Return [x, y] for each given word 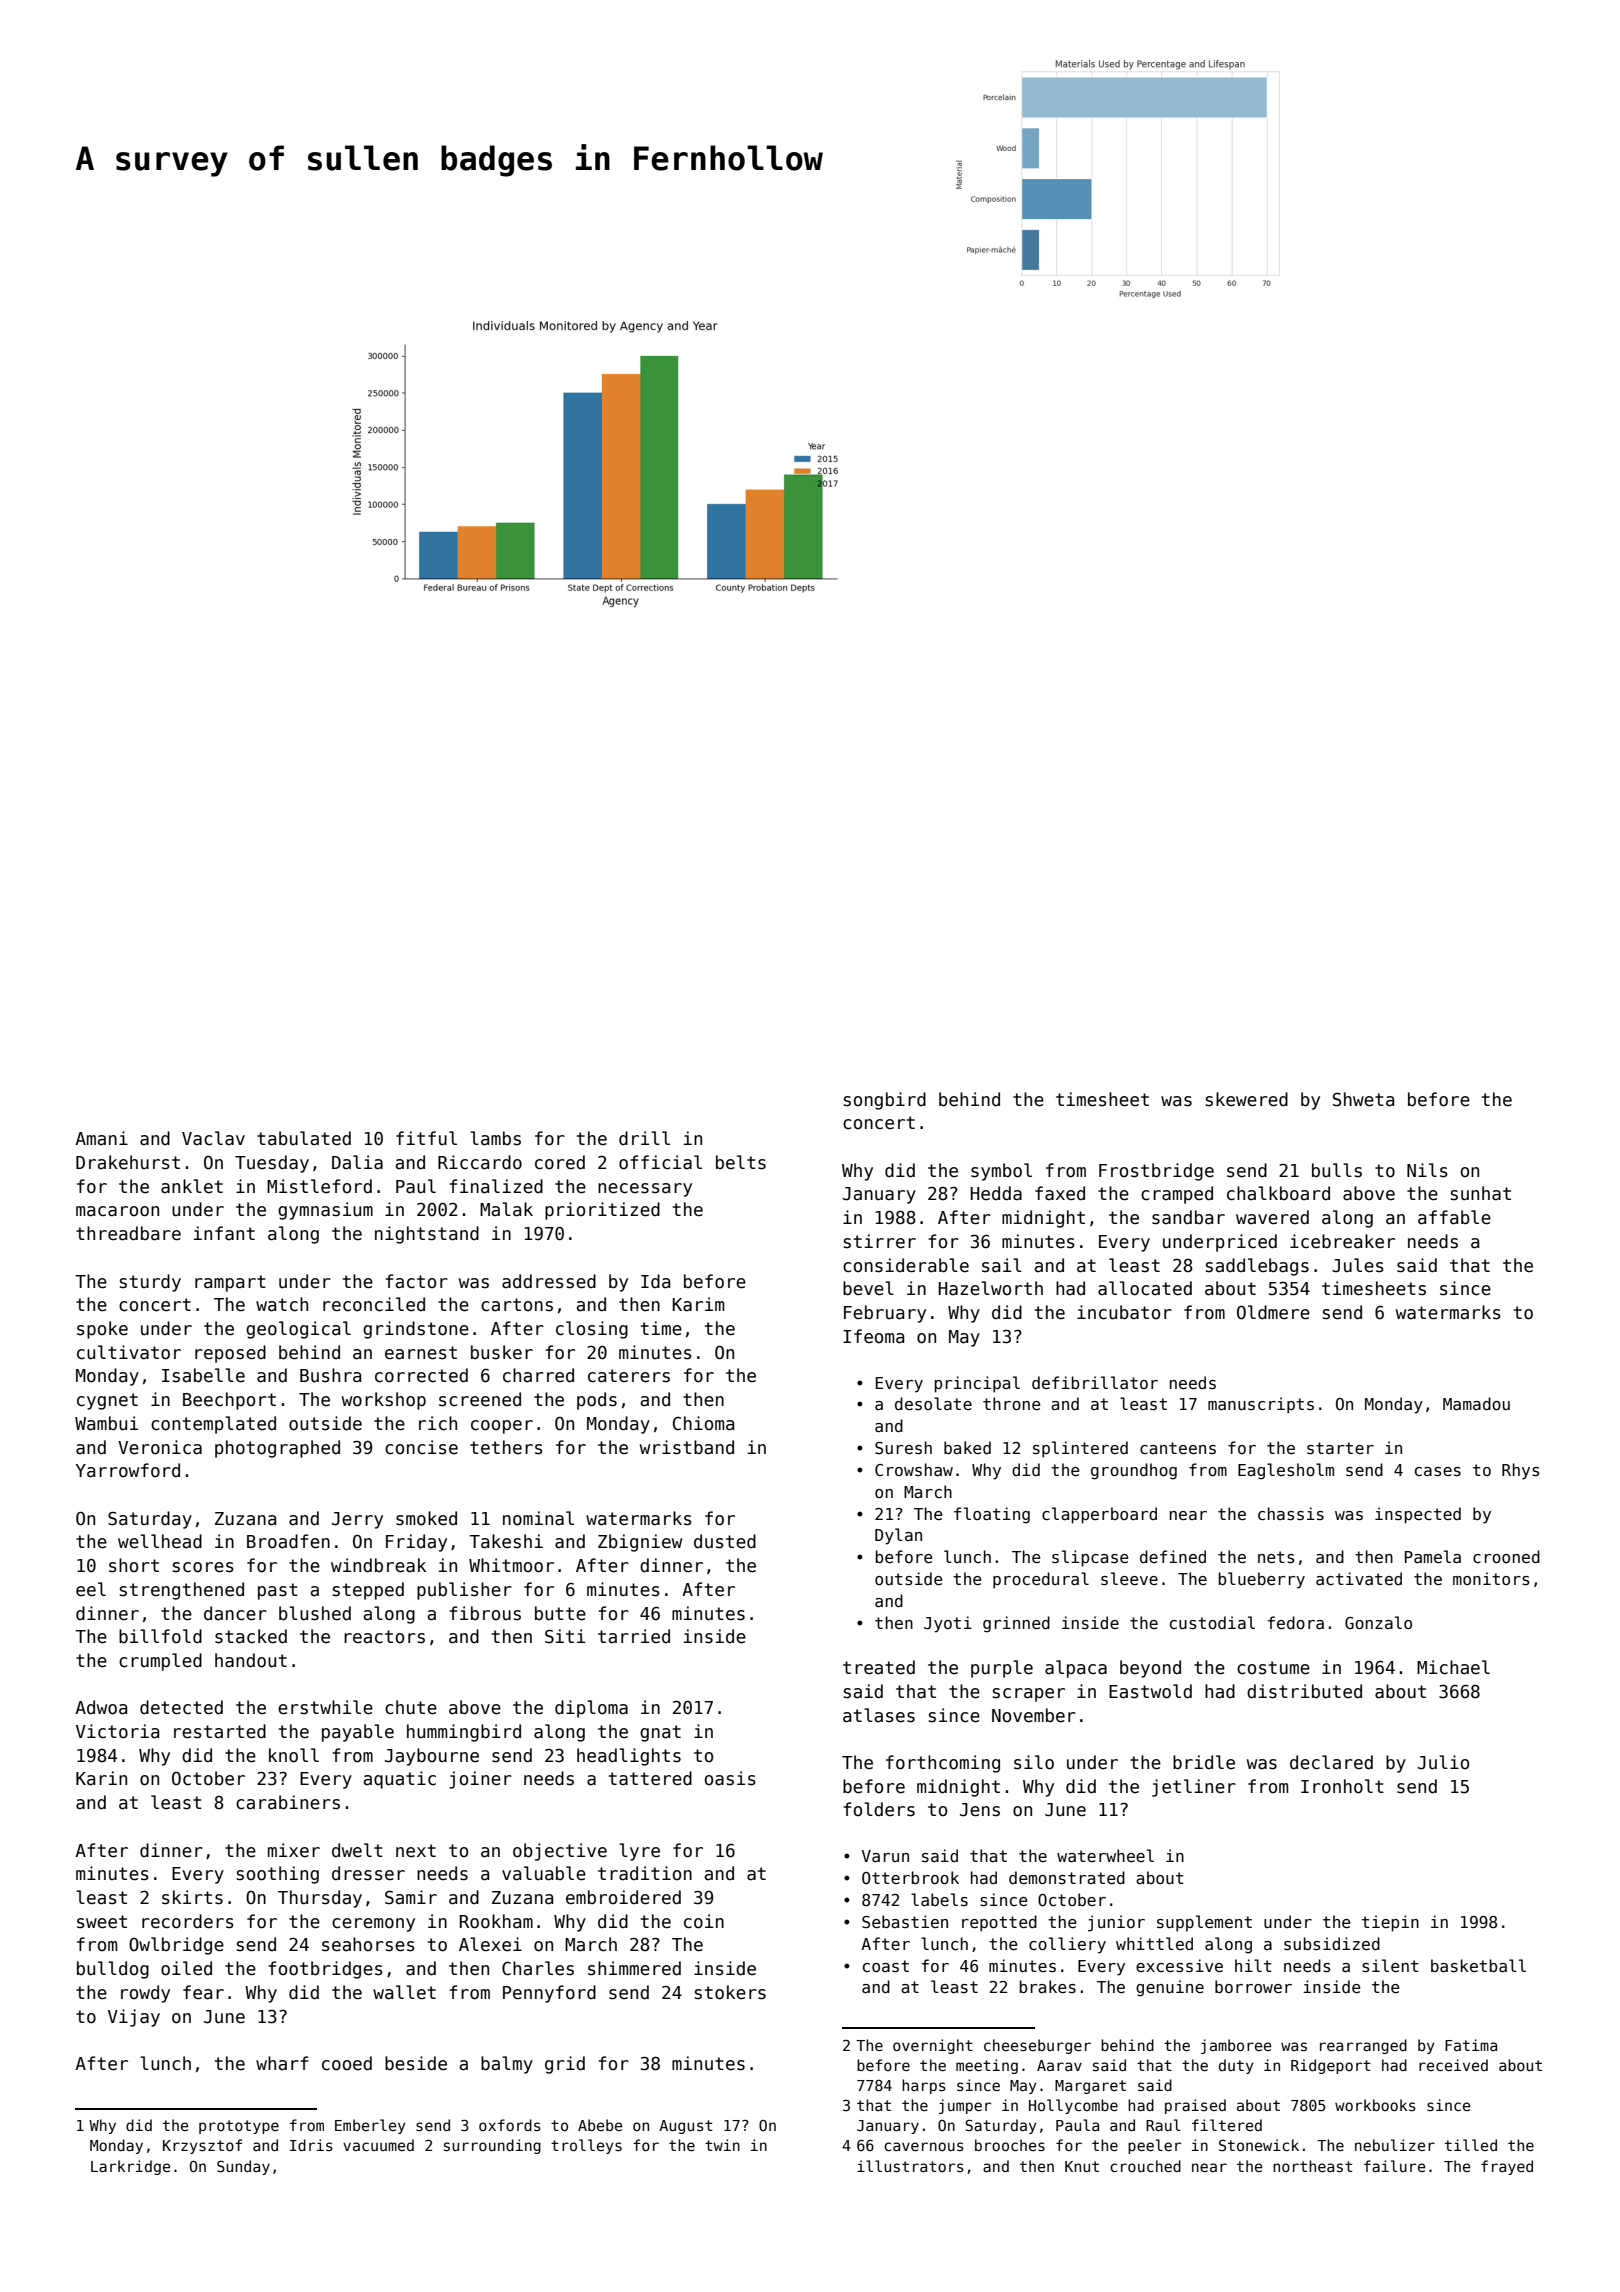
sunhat [1481, 1193]
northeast [1313, 2166]
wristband [687, 1447]
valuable [544, 1873]
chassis [1291, 1514]
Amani [101, 1138]
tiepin [1390, 1923]
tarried [634, 1636]
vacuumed [378, 2145]
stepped [368, 1591]
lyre [639, 1852]
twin [722, 2145]
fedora [1296, 1623]
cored [560, 1162]
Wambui [106, 1423]
